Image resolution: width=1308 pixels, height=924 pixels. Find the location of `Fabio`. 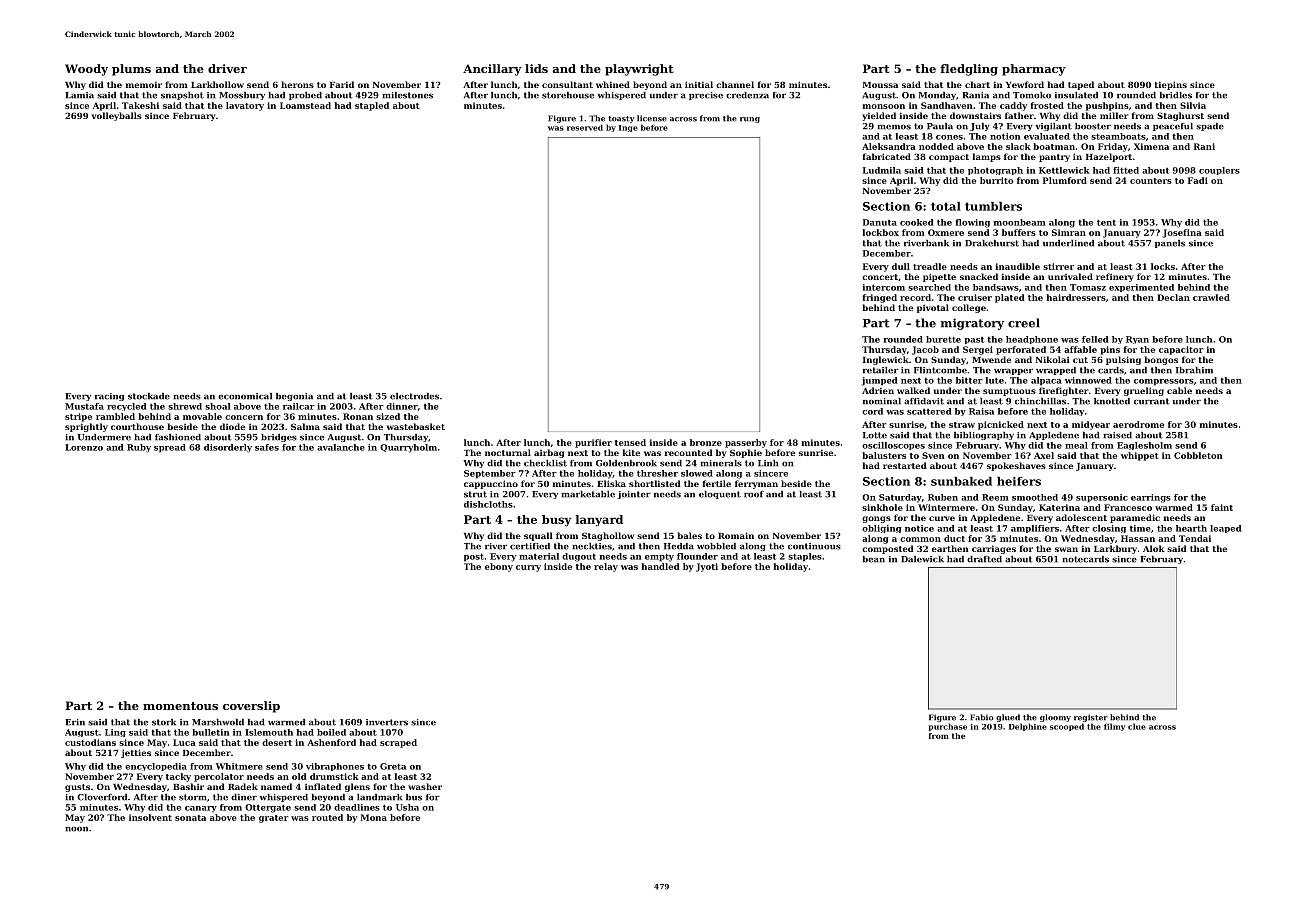

Fabio is located at coordinates (982, 717).
